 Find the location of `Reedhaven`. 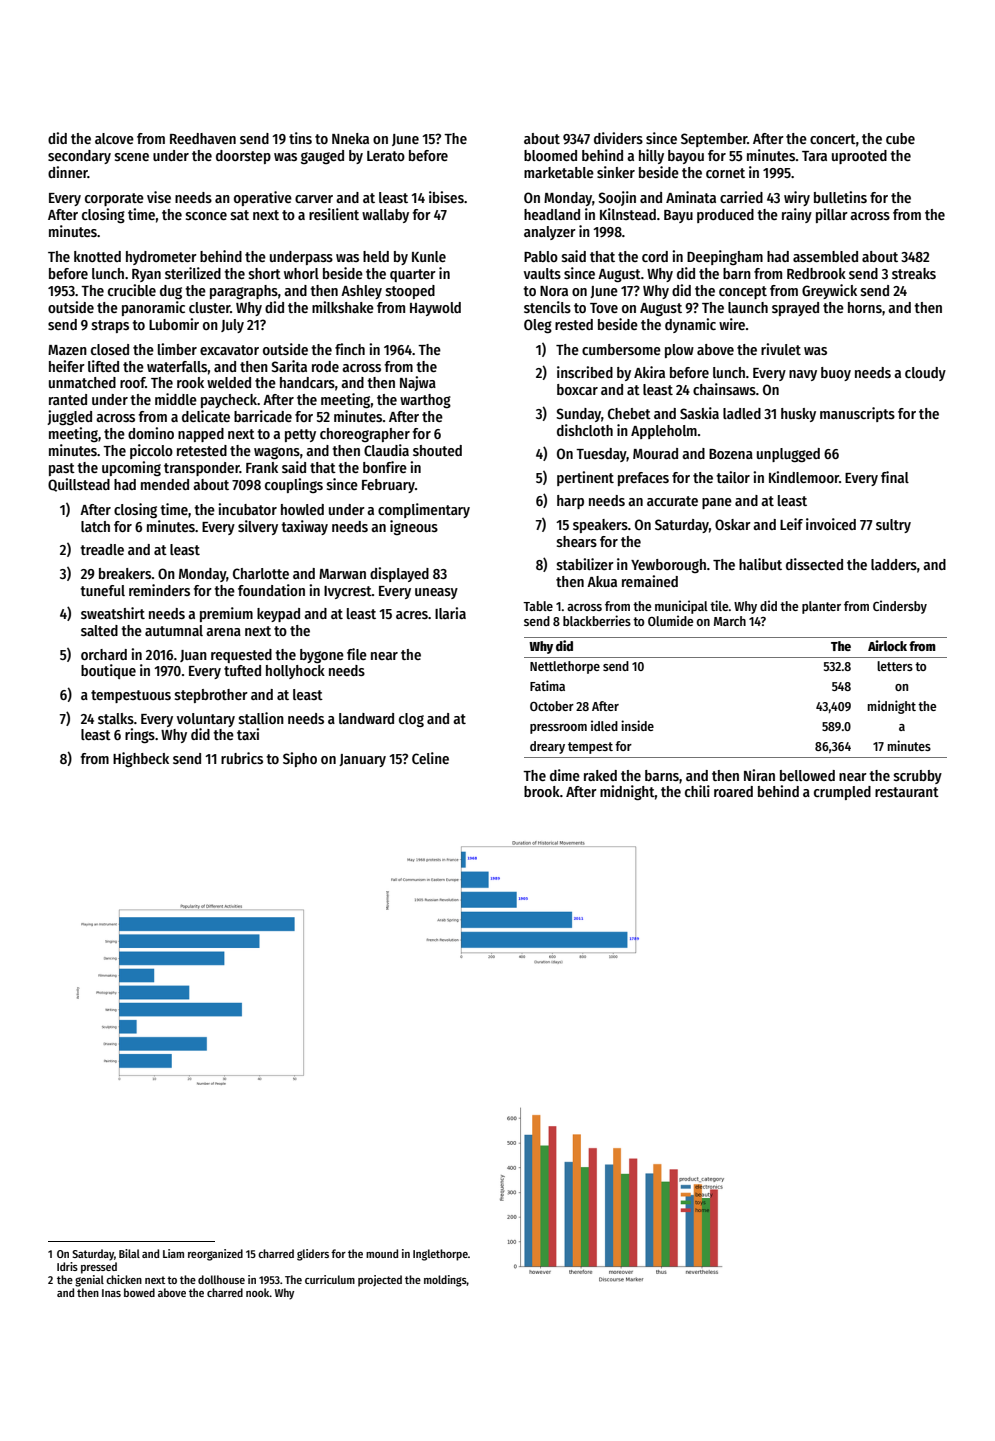

Reedhaven is located at coordinates (203, 138).
